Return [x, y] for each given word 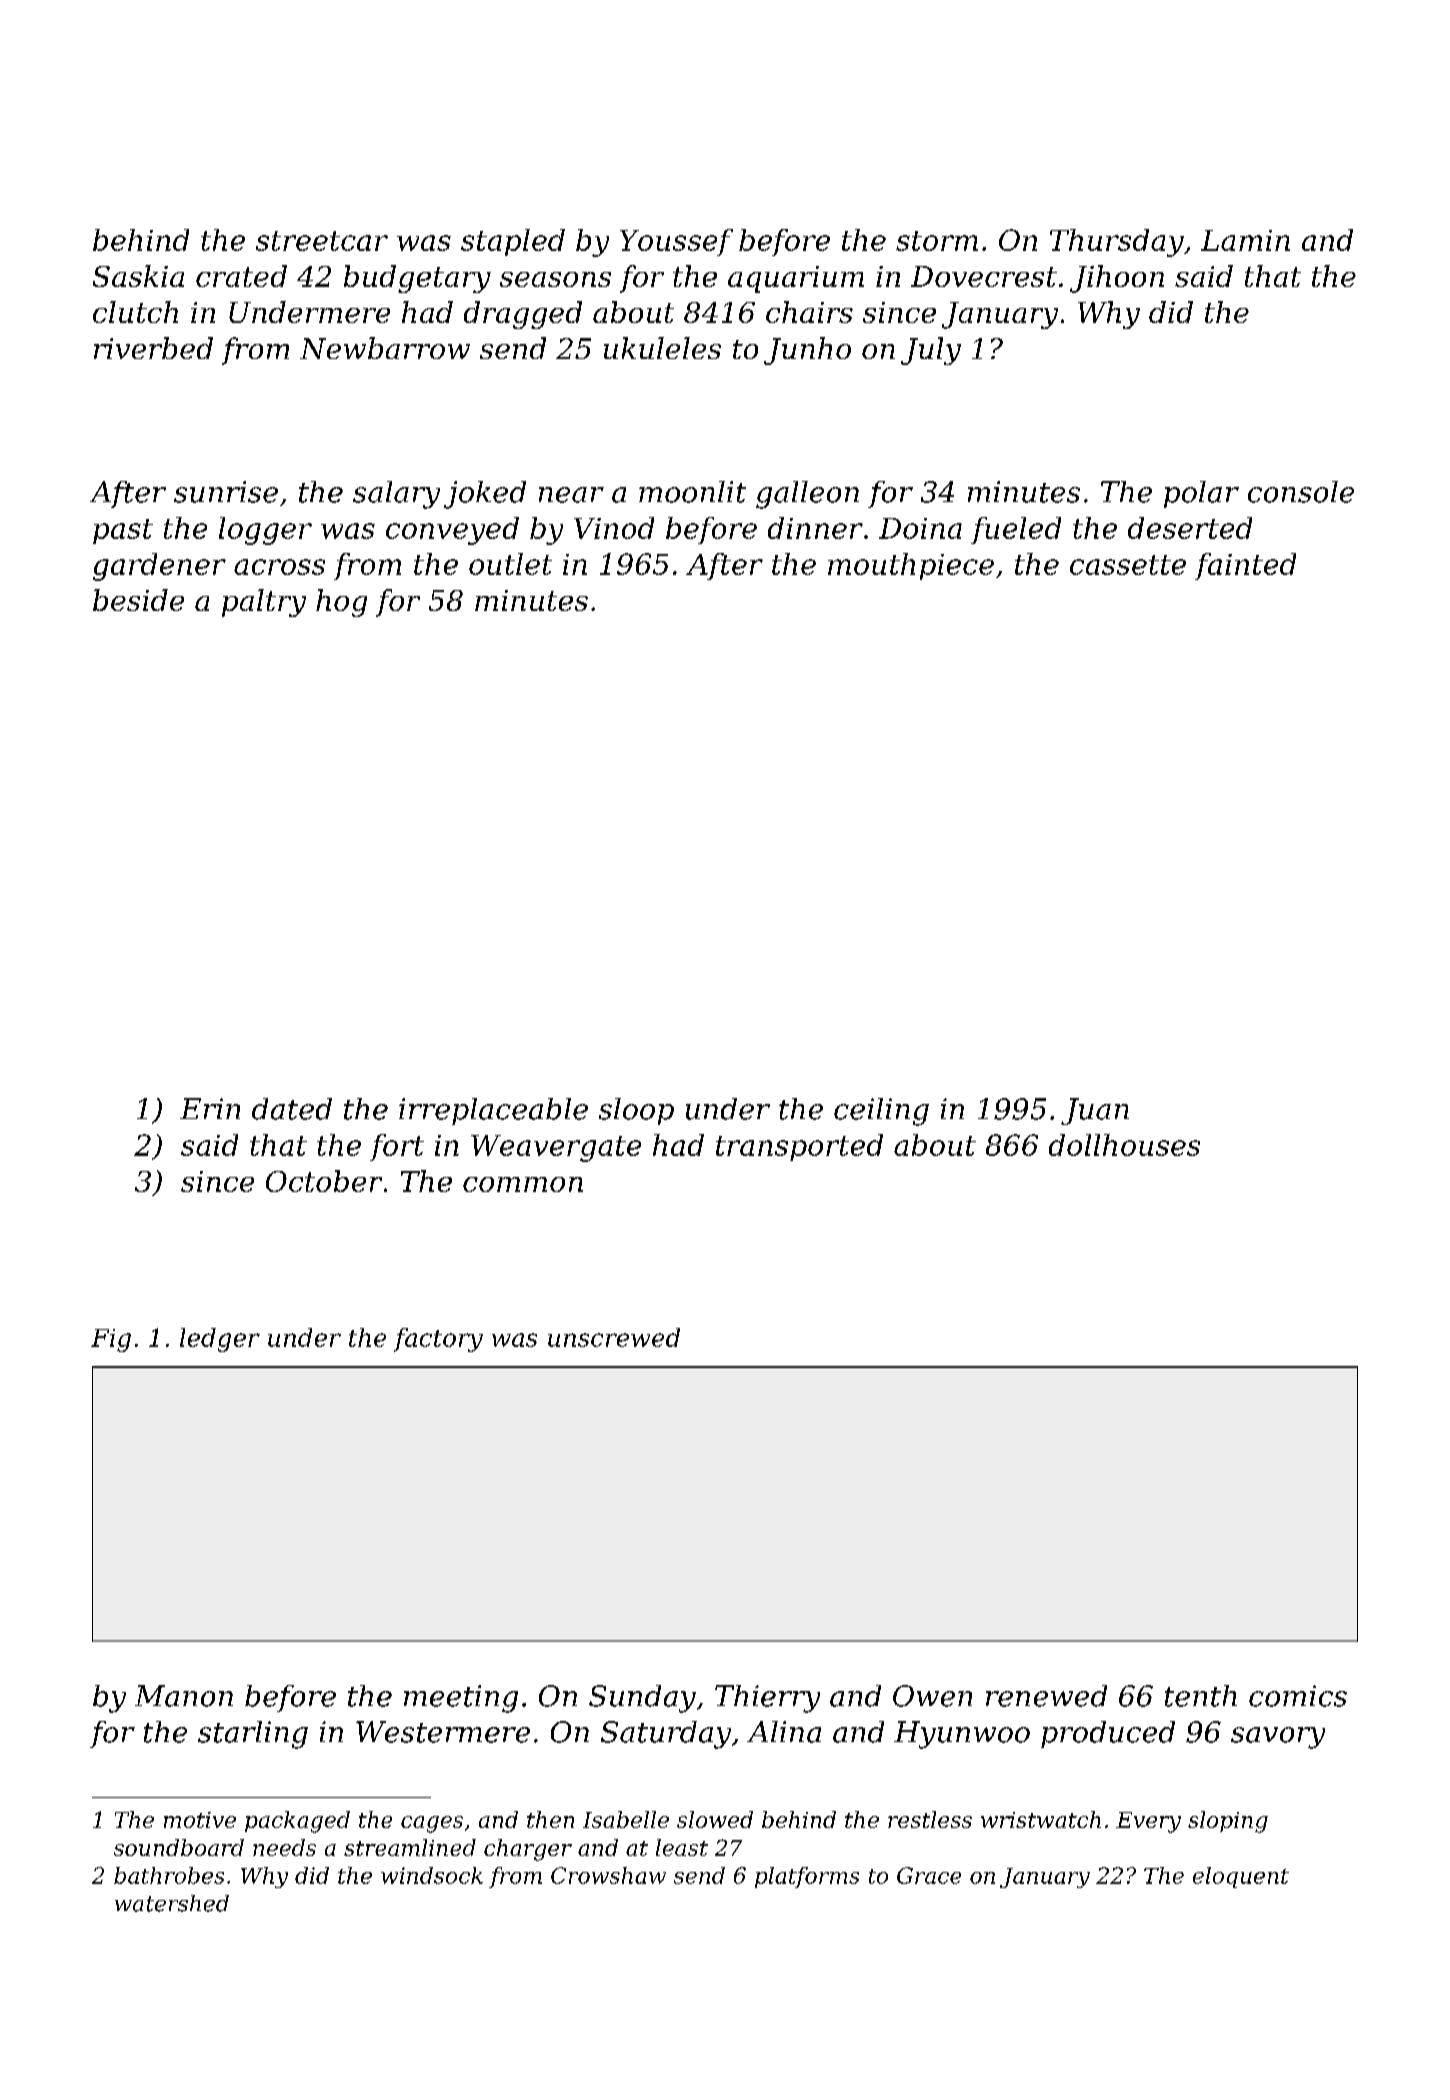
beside [138, 600]
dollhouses [1124, 1145]
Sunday [642, 1699]
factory [438, 1340]
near [571, 495]
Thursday [1117, 243]
